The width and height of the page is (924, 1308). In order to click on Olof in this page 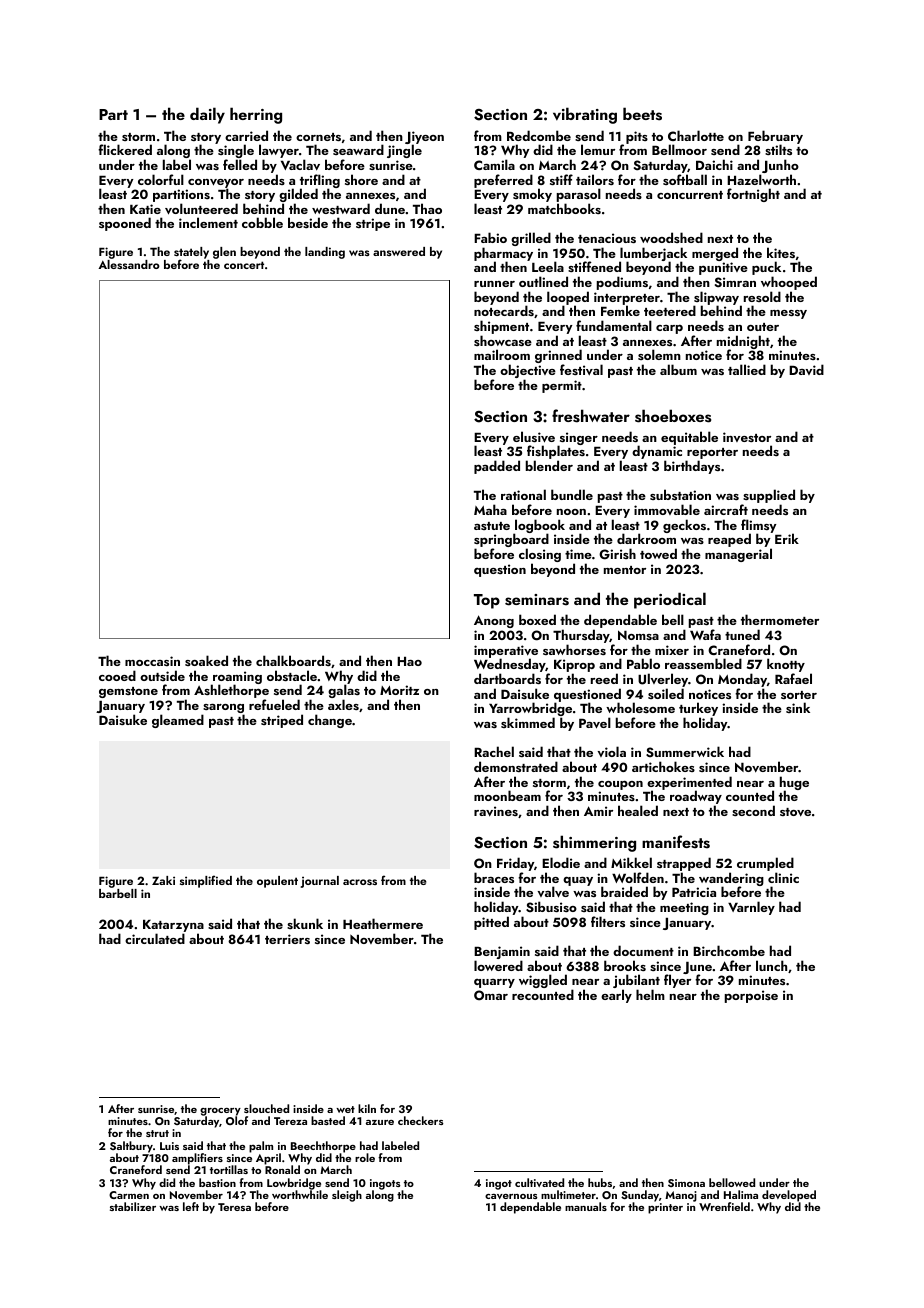, I will do `click(237, 1120)`.
